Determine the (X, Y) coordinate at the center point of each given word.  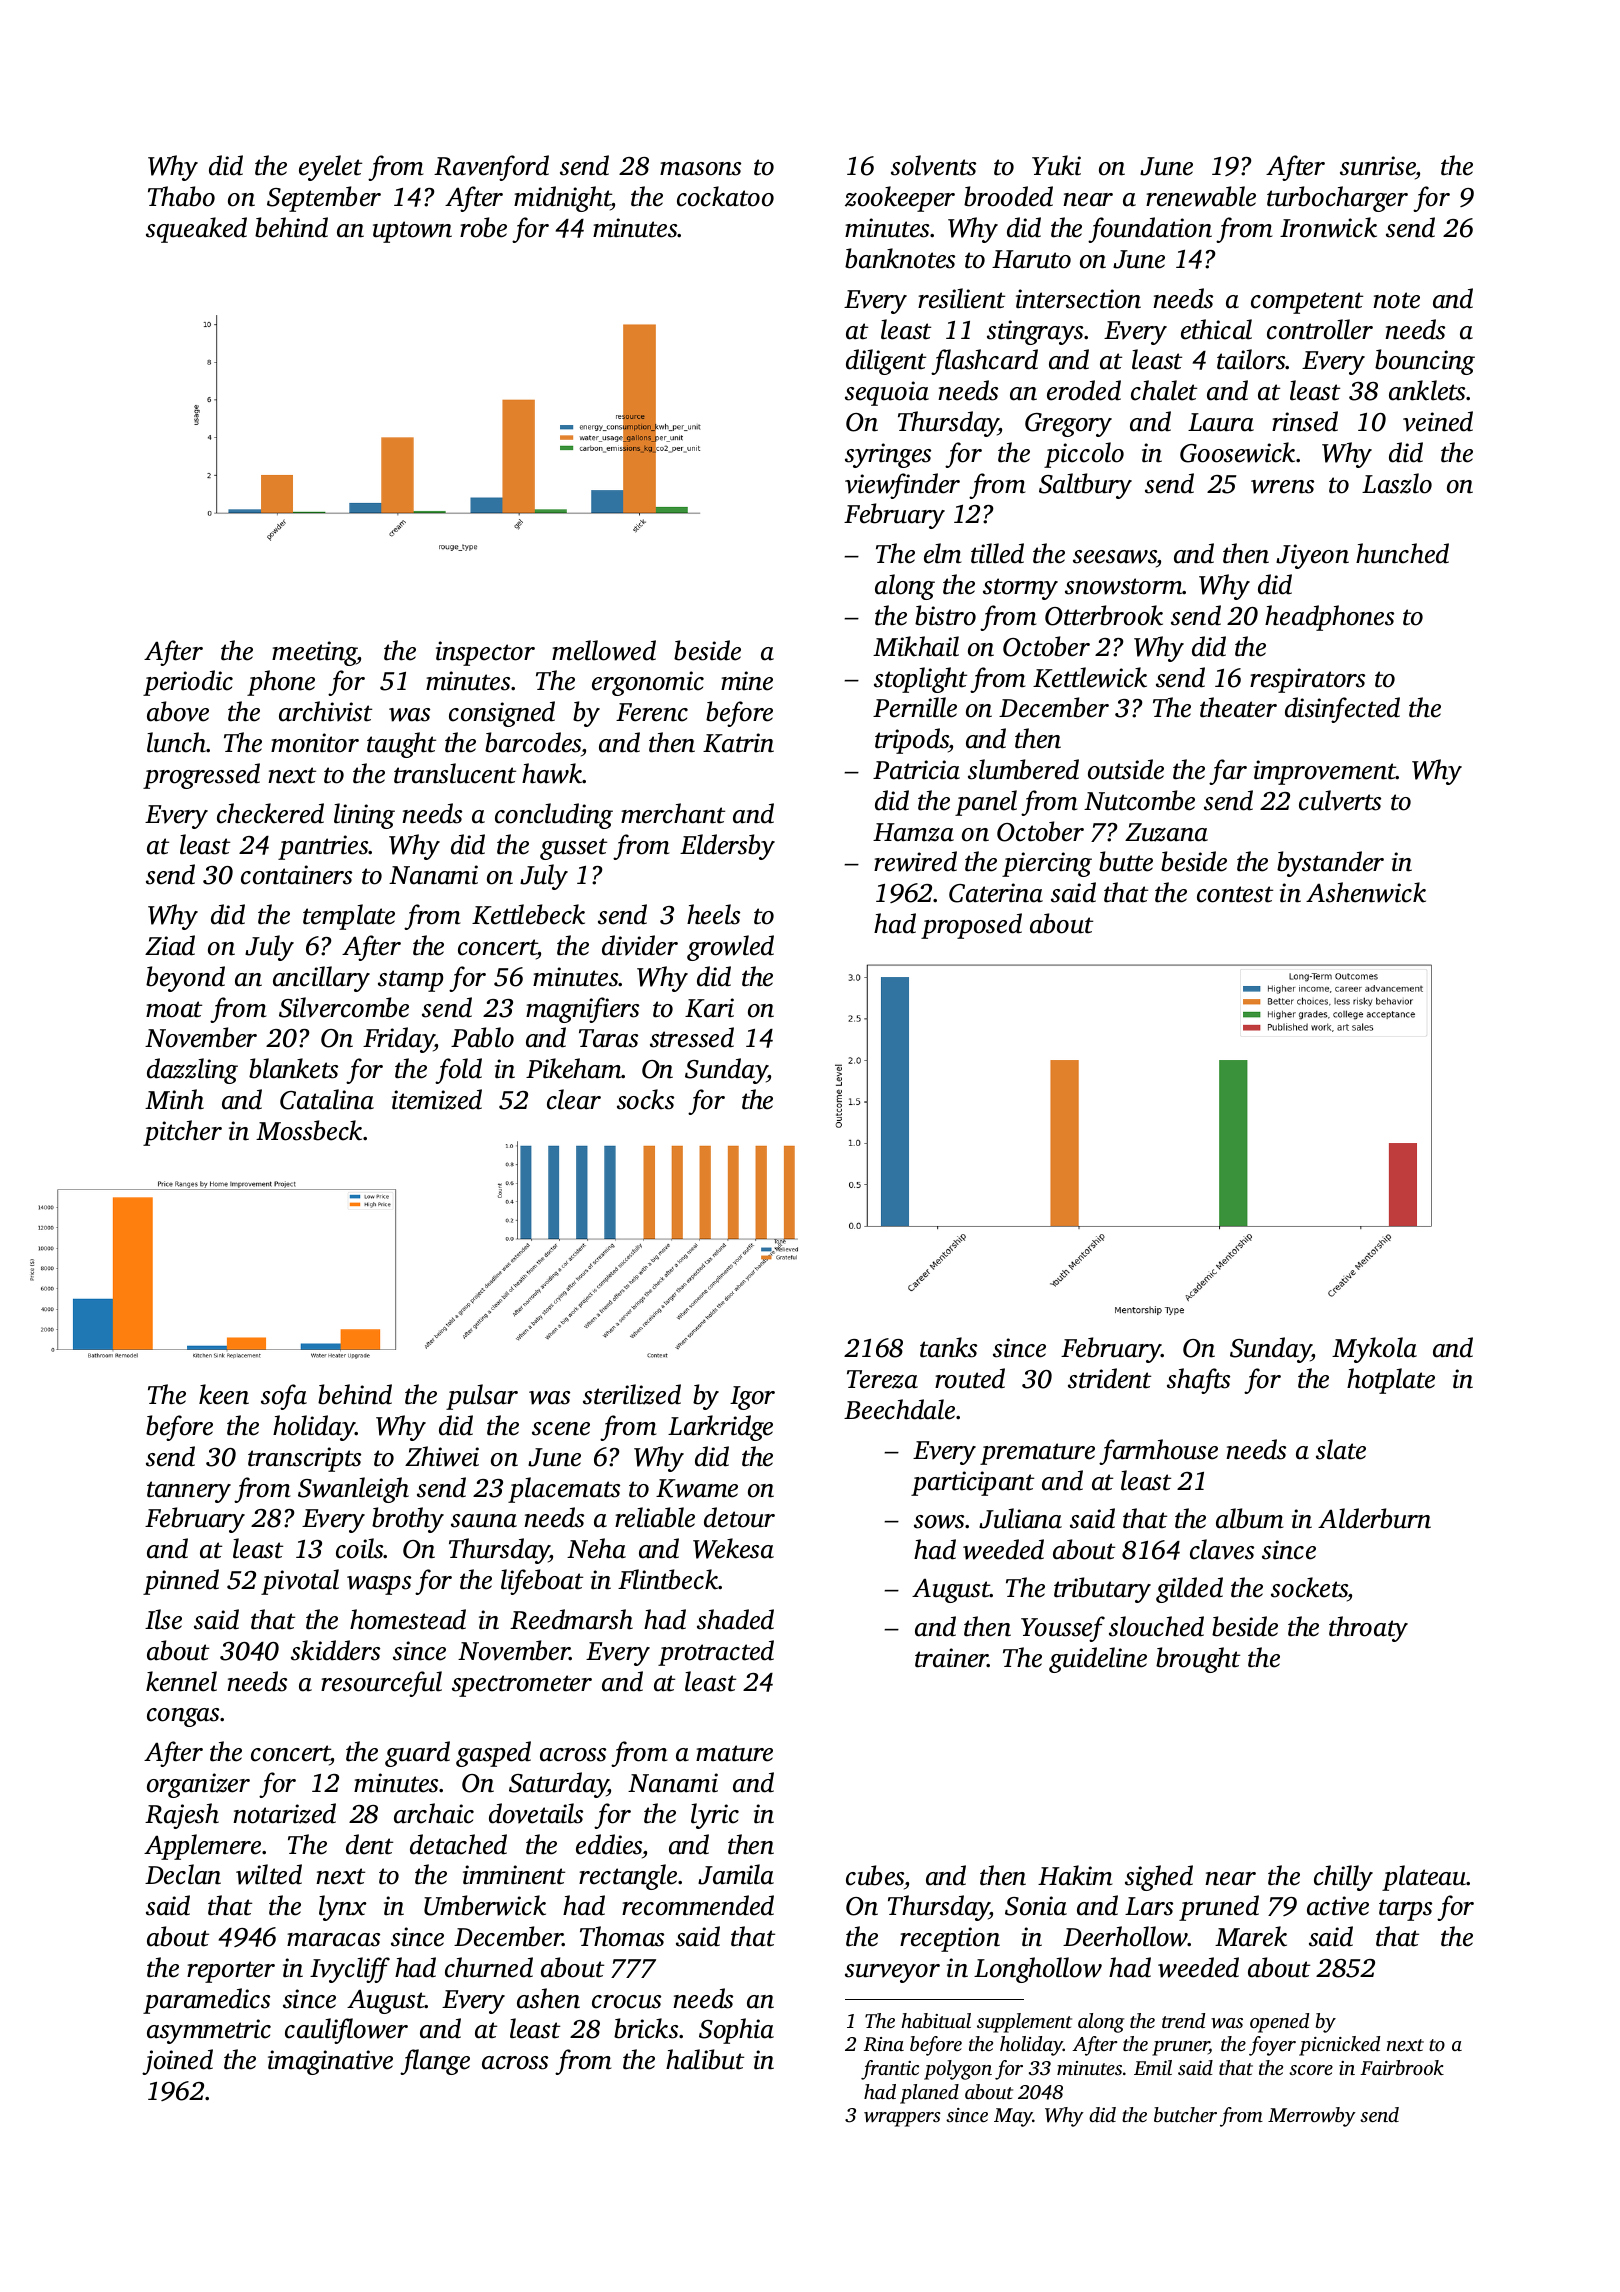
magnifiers (582, 1010)
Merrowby (1312, 2117)
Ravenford (491, 168)
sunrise (1378, 167)
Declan (183, 1874)
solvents (933, 165)
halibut (705, 2059)
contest (1235, 894)
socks (645, 1099)
